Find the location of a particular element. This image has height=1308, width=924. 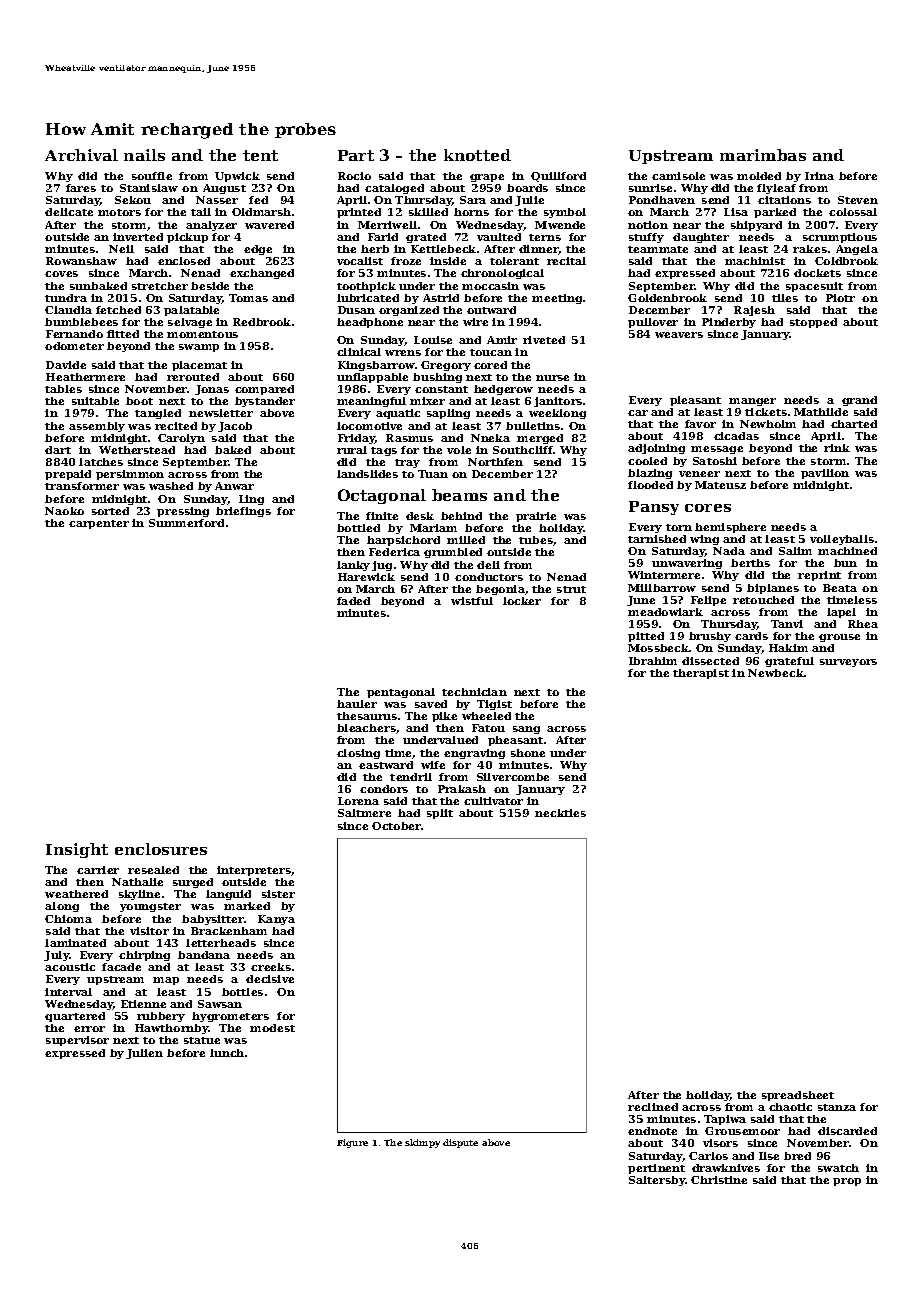

lunch is located at coordinates (227, 1053).
